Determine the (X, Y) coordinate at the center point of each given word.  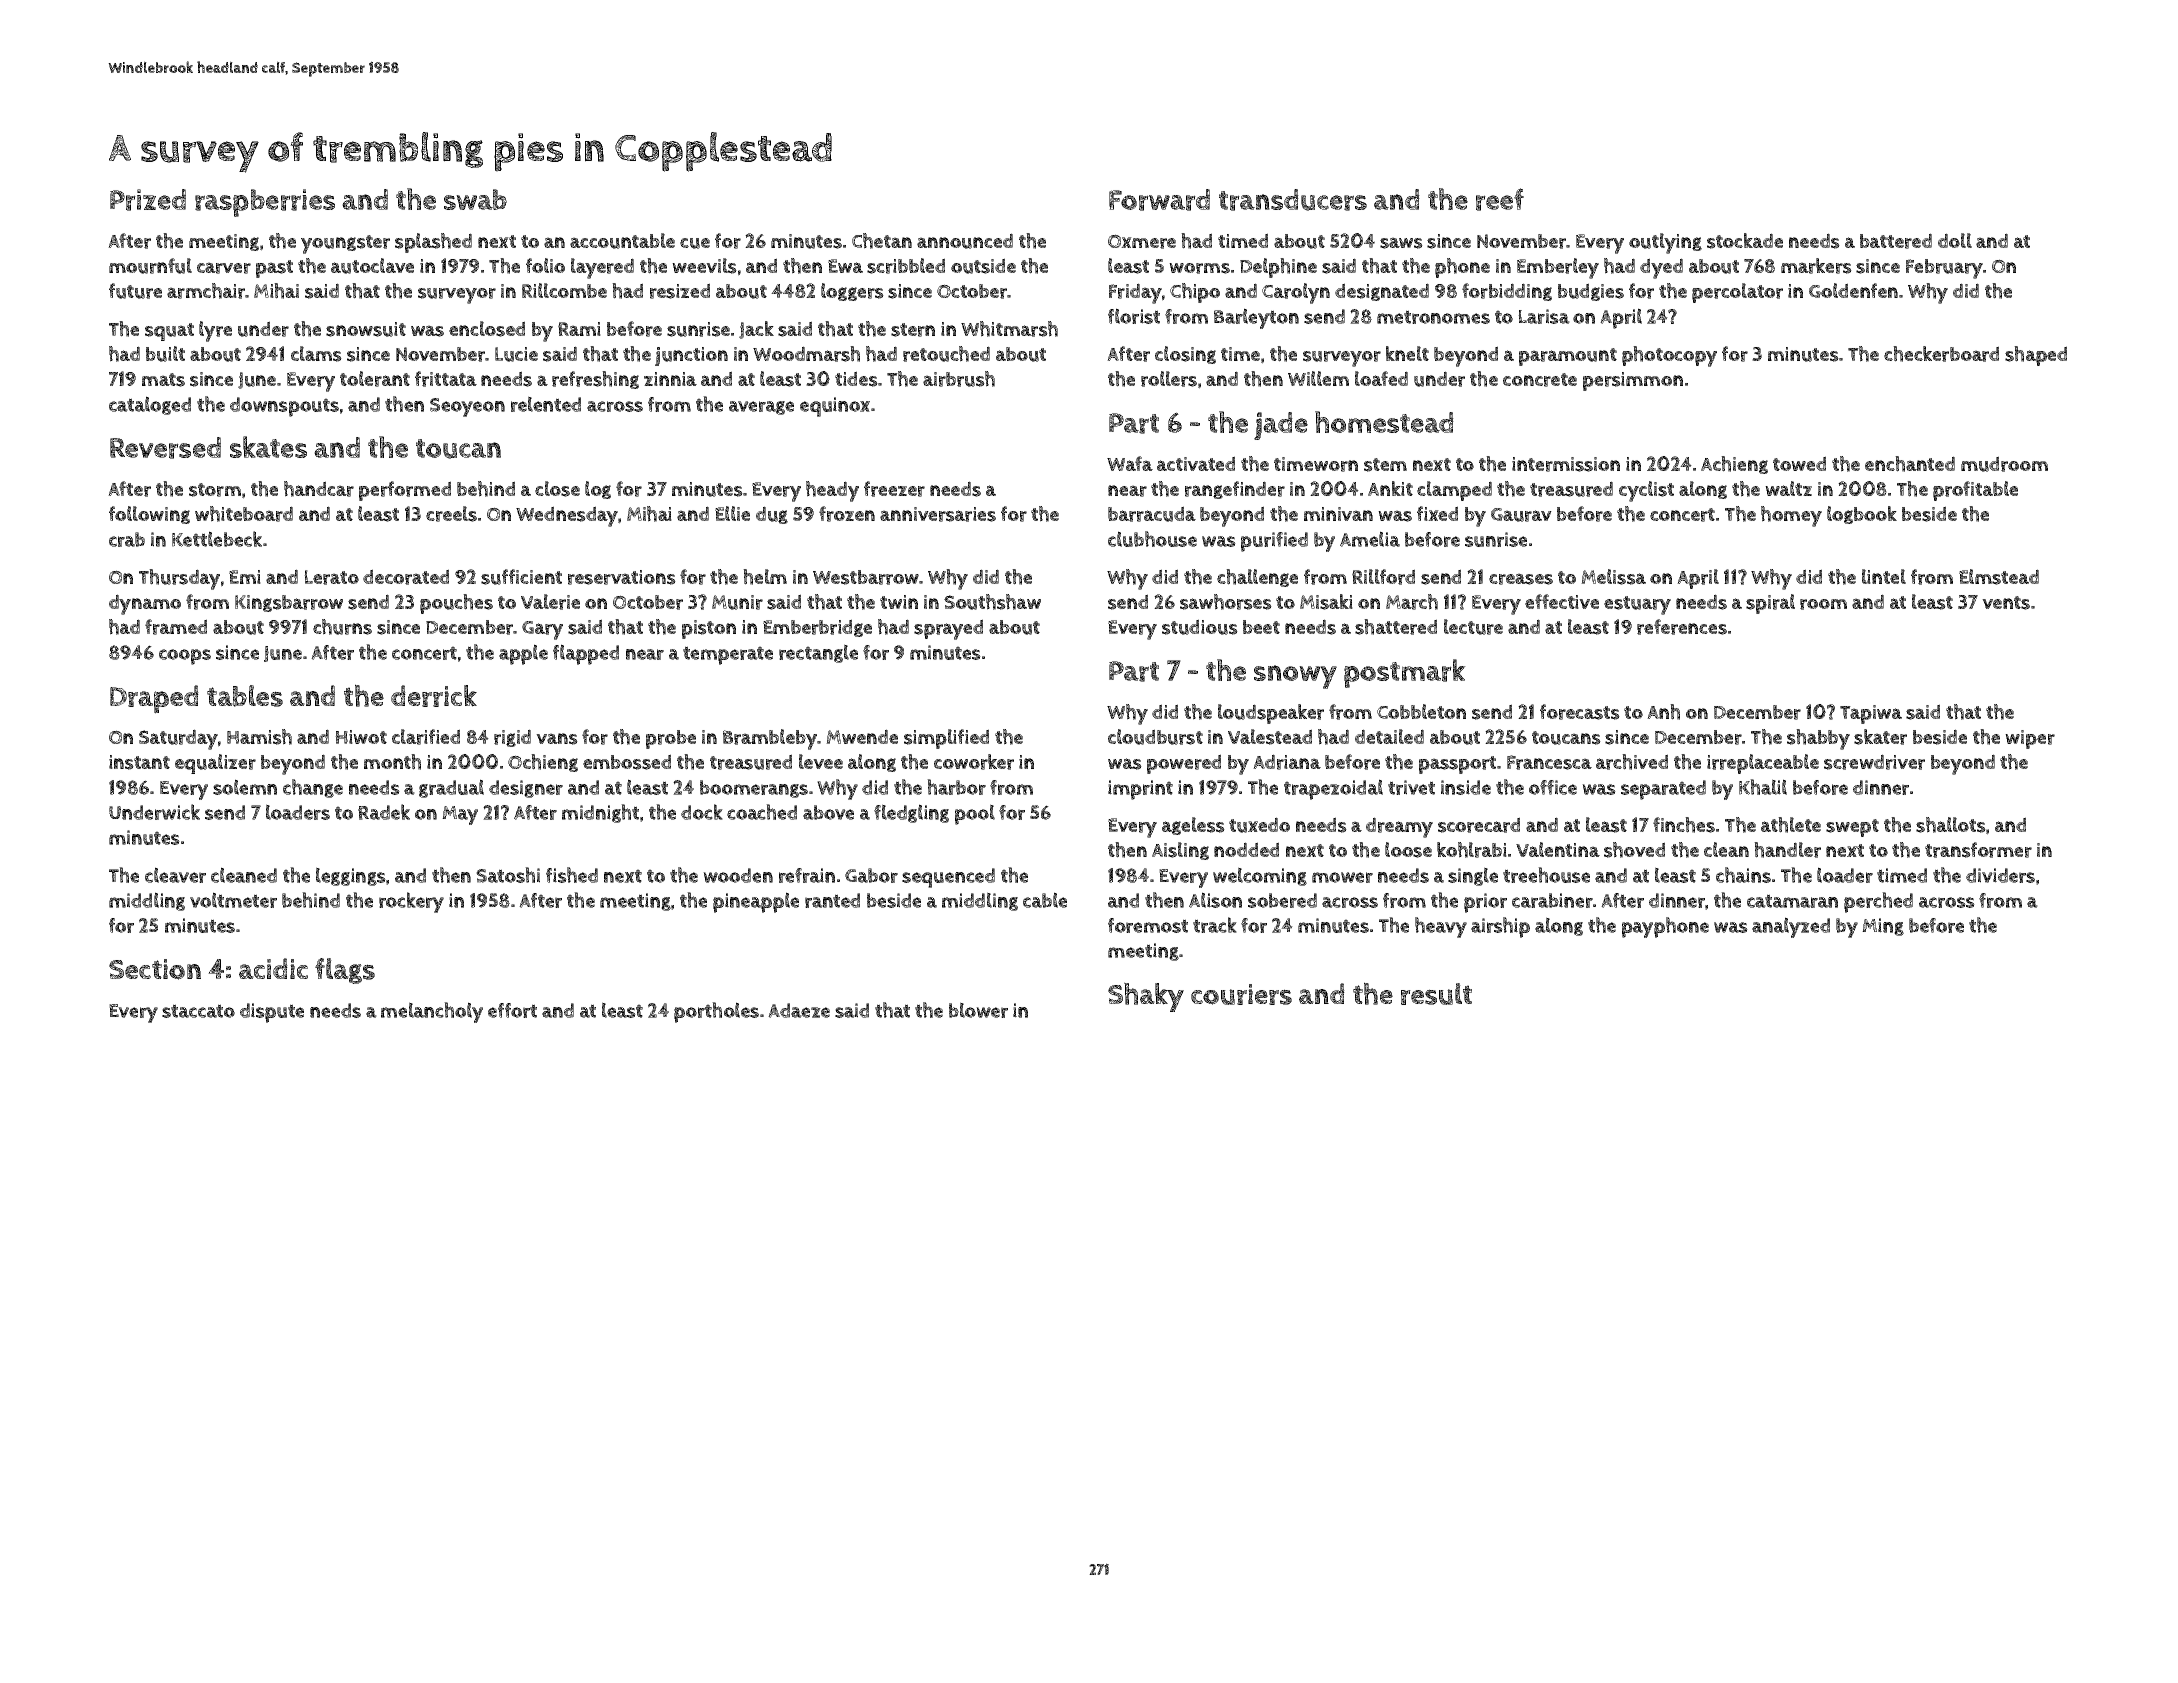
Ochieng (543, 763)
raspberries (265, 203)
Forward (1159, 200)
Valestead (1270, 737)
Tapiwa (1871, 714)
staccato (198, 1011)
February (1944, 269)
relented (546, 404)
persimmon (1633, 381)
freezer (894, 489)
